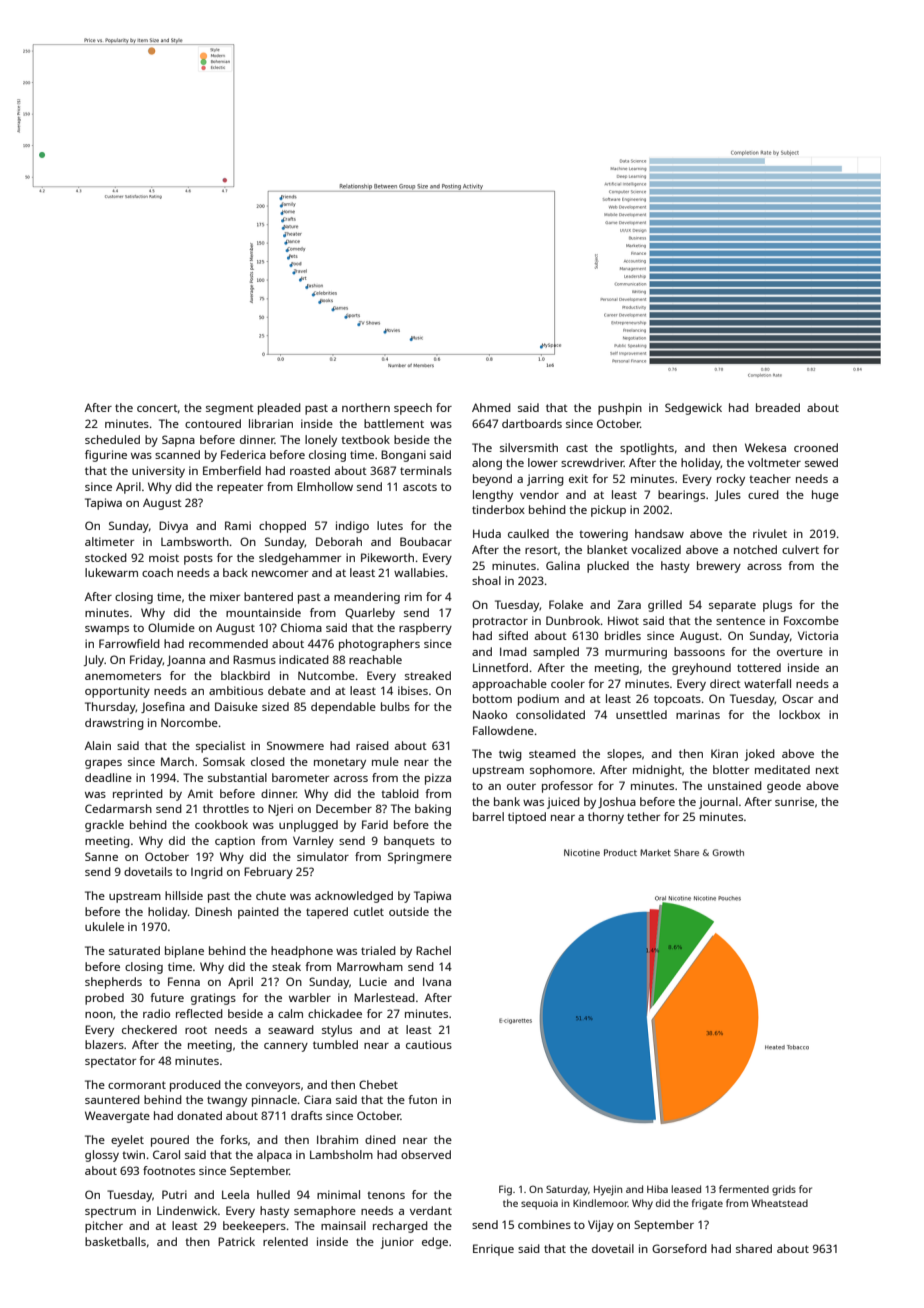 Image resolution: width=924 pixels, height=1308 pixels. Describe the element at coordinates (235, 842) in the screenshot. I see `caption` at that location.
